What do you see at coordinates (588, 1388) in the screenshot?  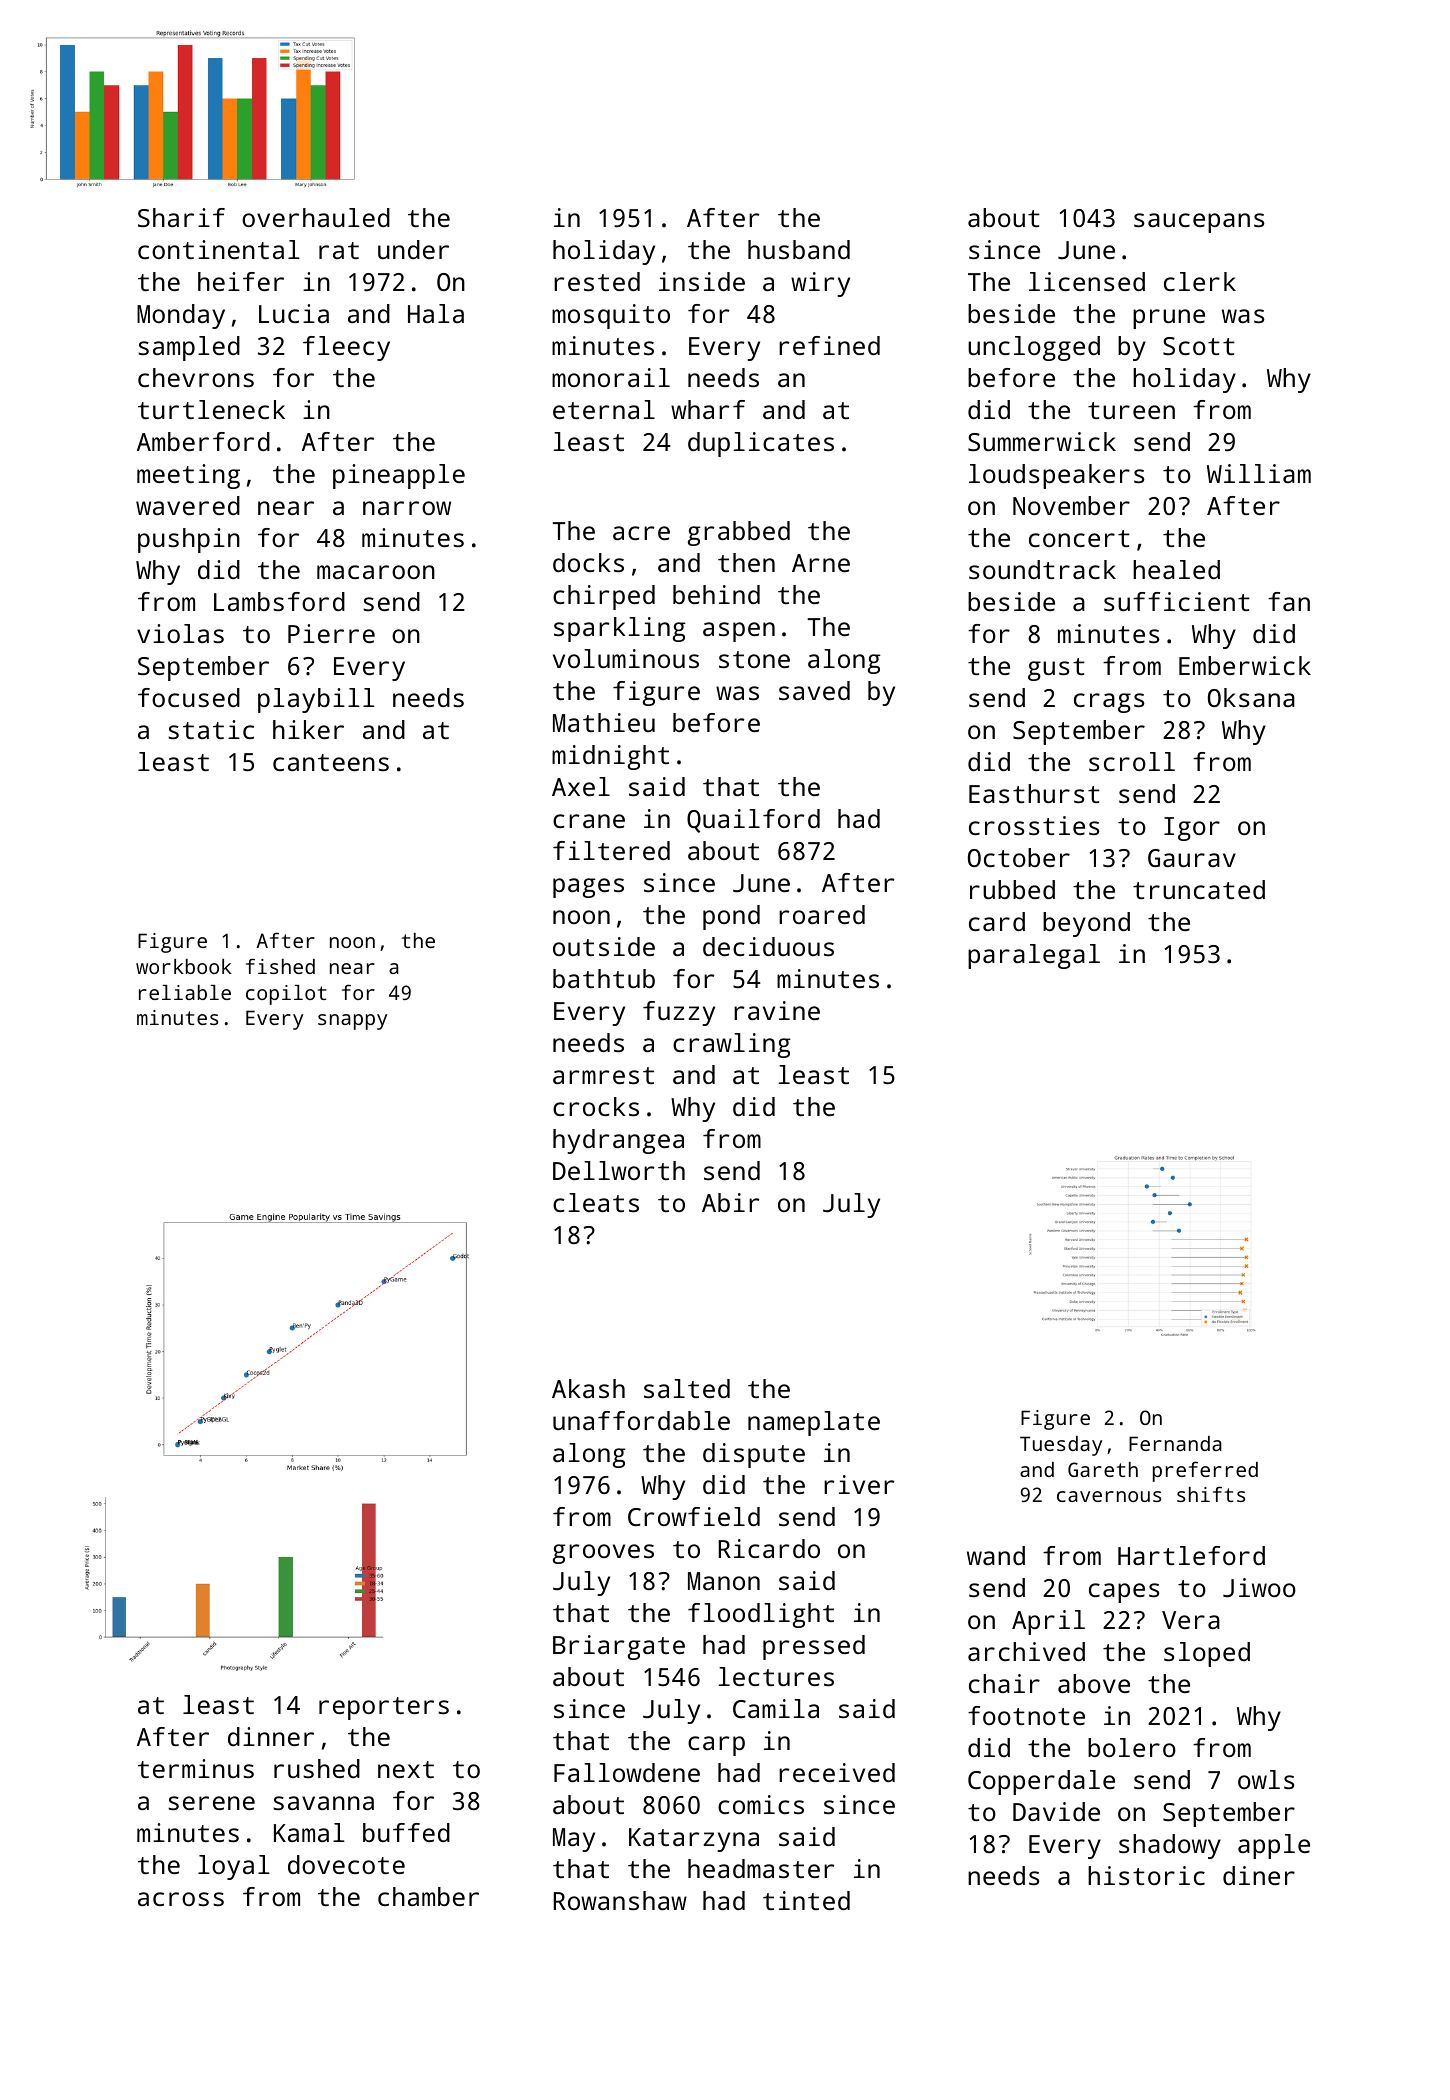 I see `Akash` at bounding box center [588, 1388].
